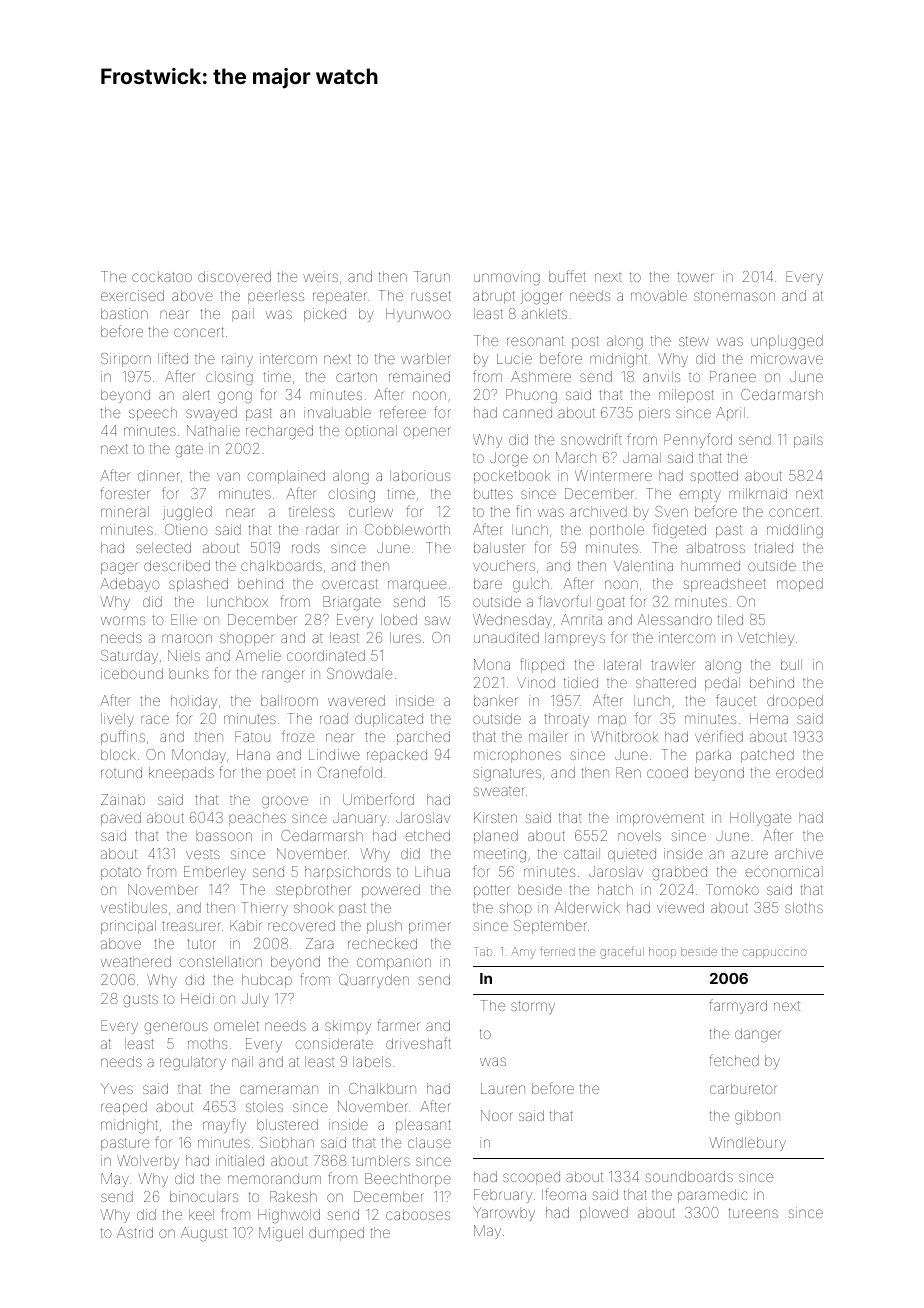 This document has width=924, height=1308. What do you see at coordinates (758, 493) in the document?
I see `milkmaid` at bounding box center [758, 493].
